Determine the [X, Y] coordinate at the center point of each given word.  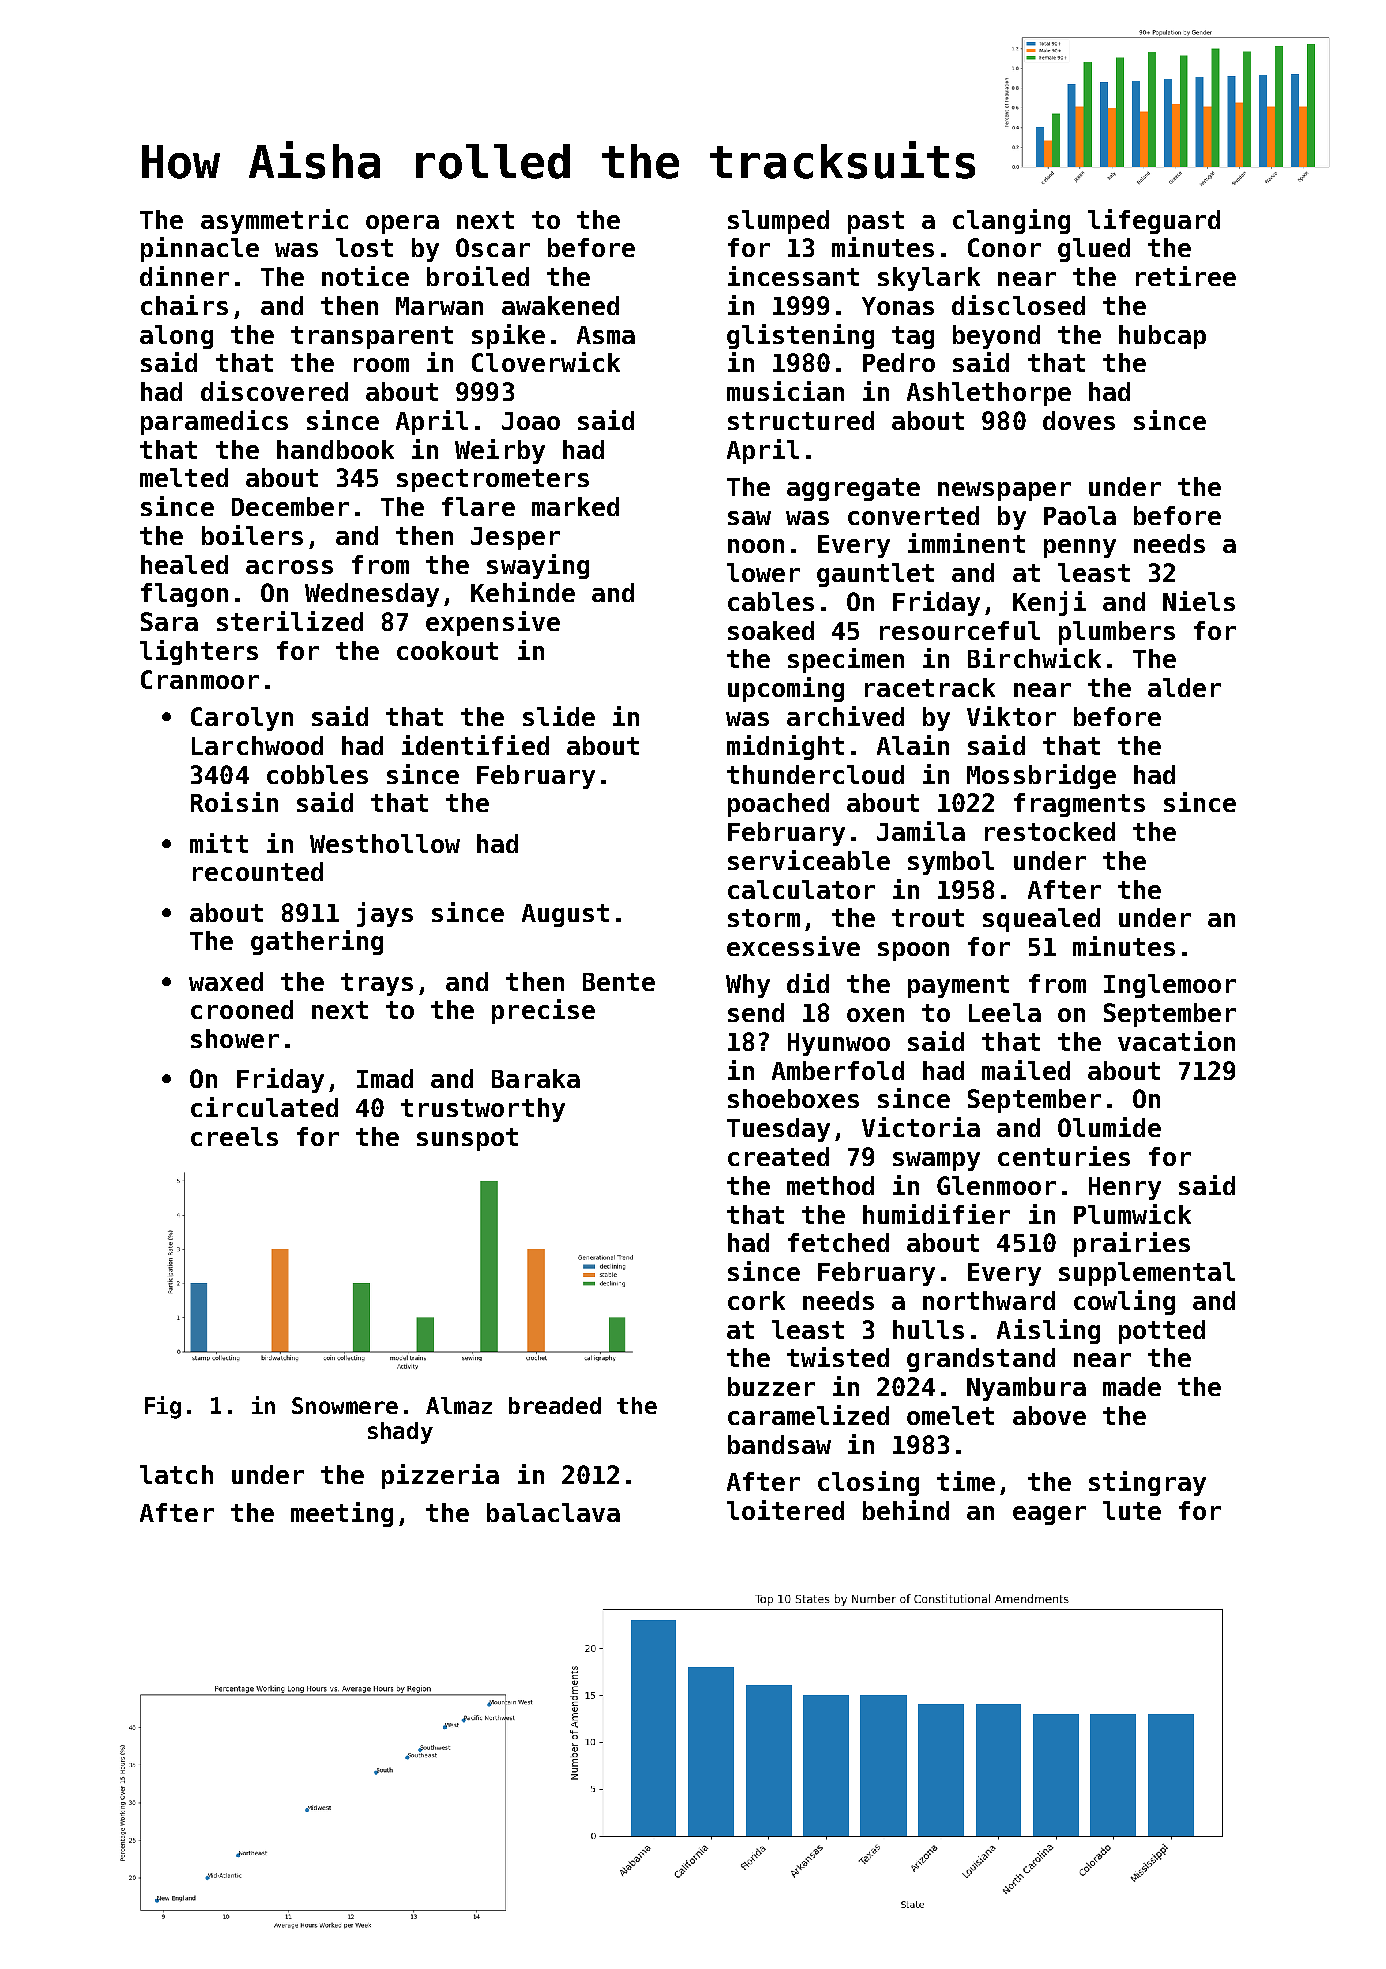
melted [184, 477]
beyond [996, 337]
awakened [560, 305]
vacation [1176, 1041]
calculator [801, 889]
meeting [342, 1514]
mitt [219, 843]
